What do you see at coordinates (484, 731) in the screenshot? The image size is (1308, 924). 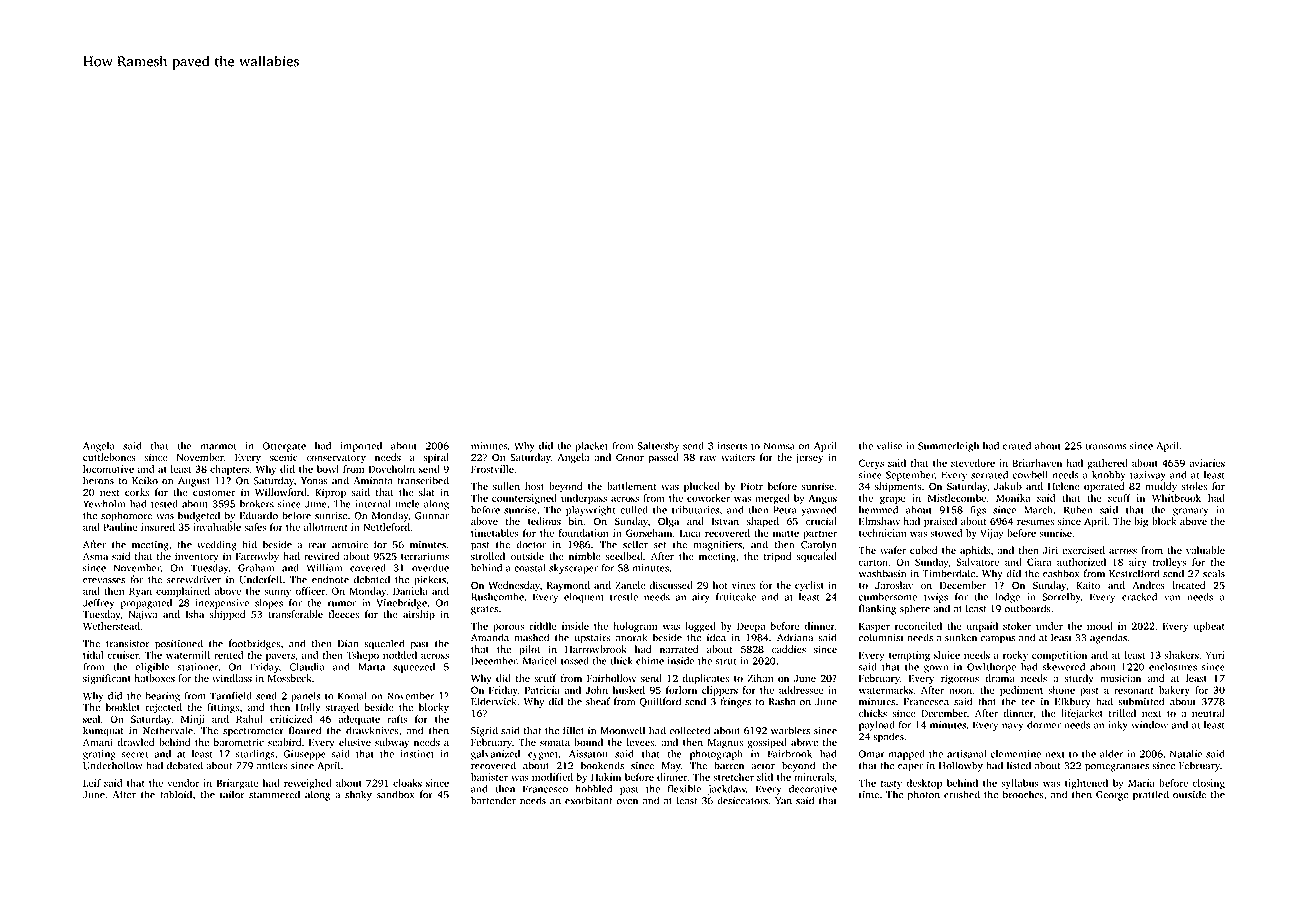 I see `Sigrid` at bounding box center [484, 731].
